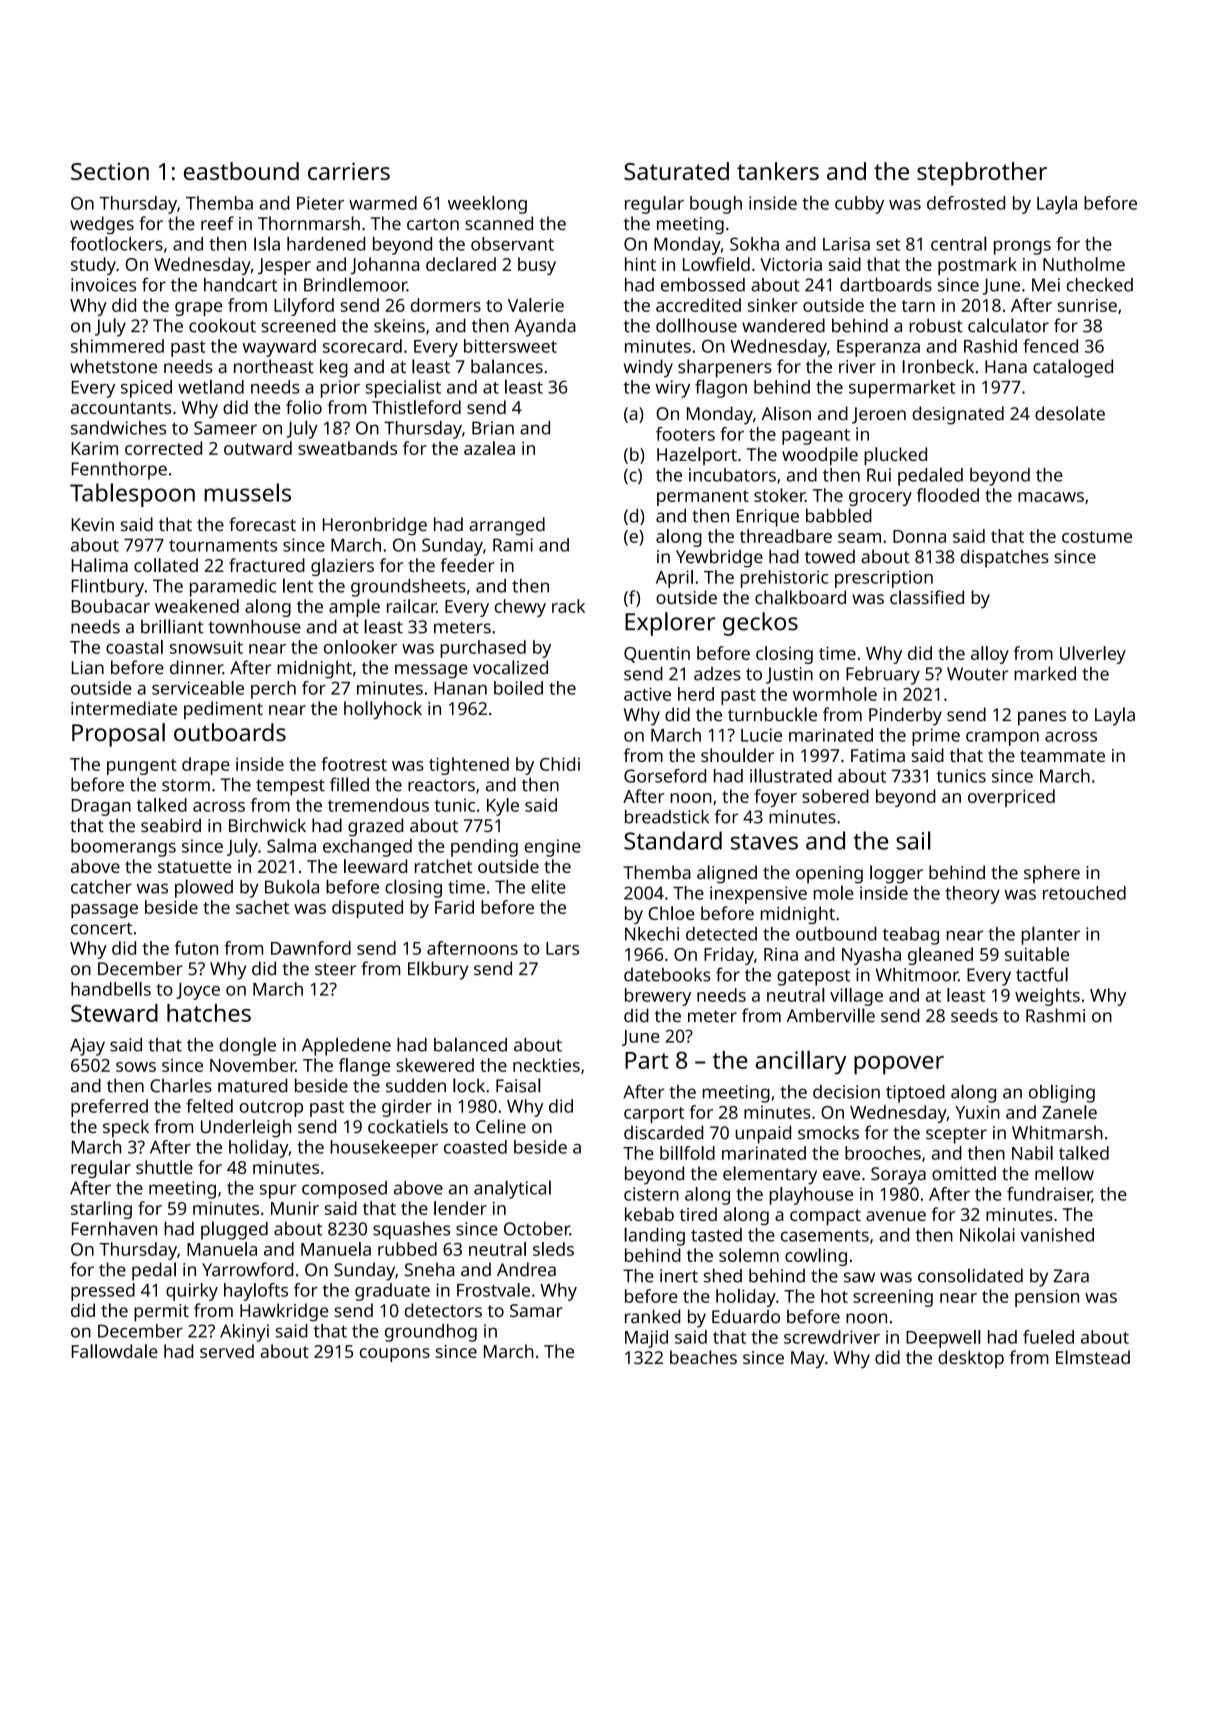 The height and width of the screenshot is (1710, 1209). I want to click on overpriced, so click(1011, 798).
